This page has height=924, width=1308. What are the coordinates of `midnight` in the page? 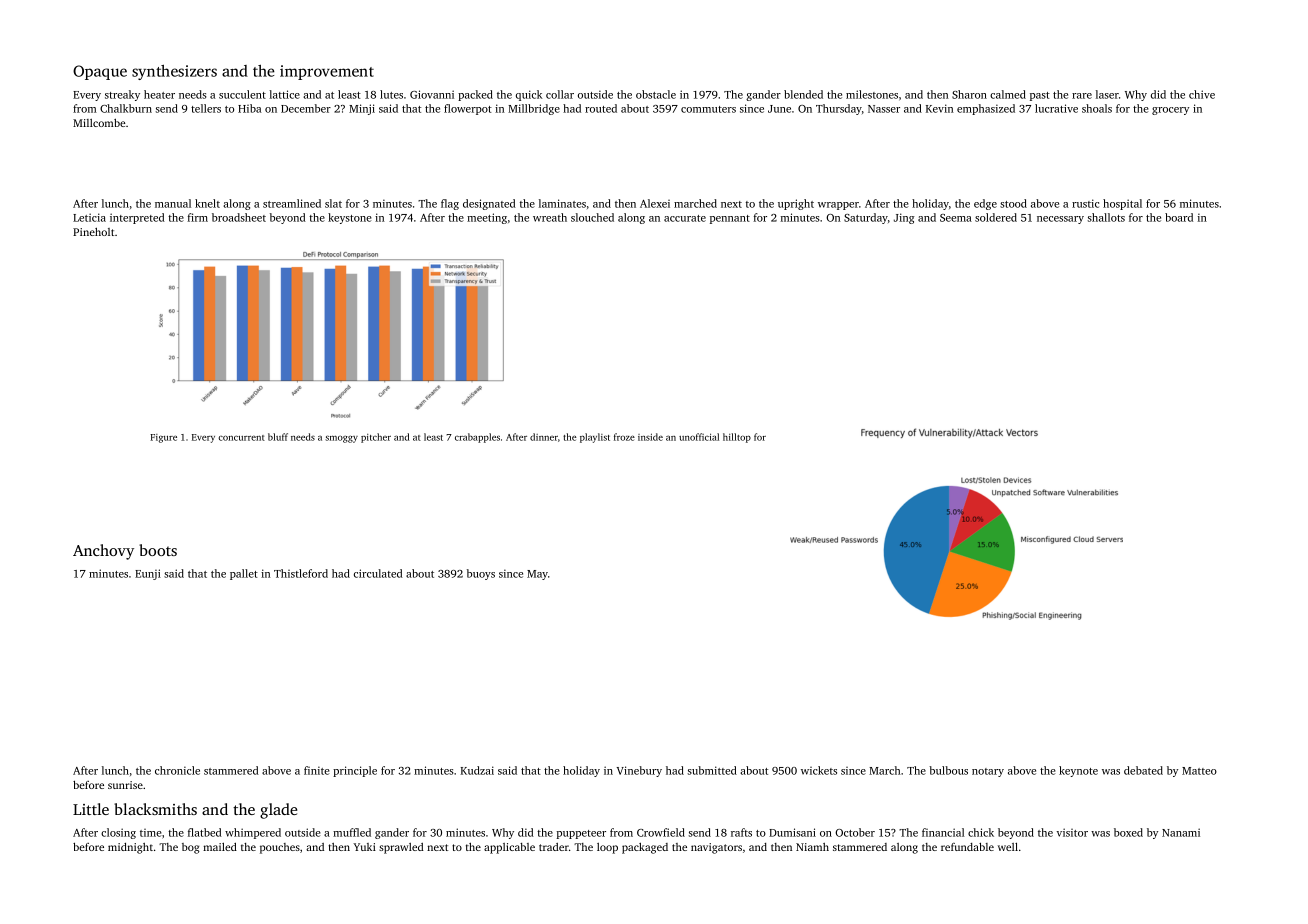 It's located at (130, 848).
